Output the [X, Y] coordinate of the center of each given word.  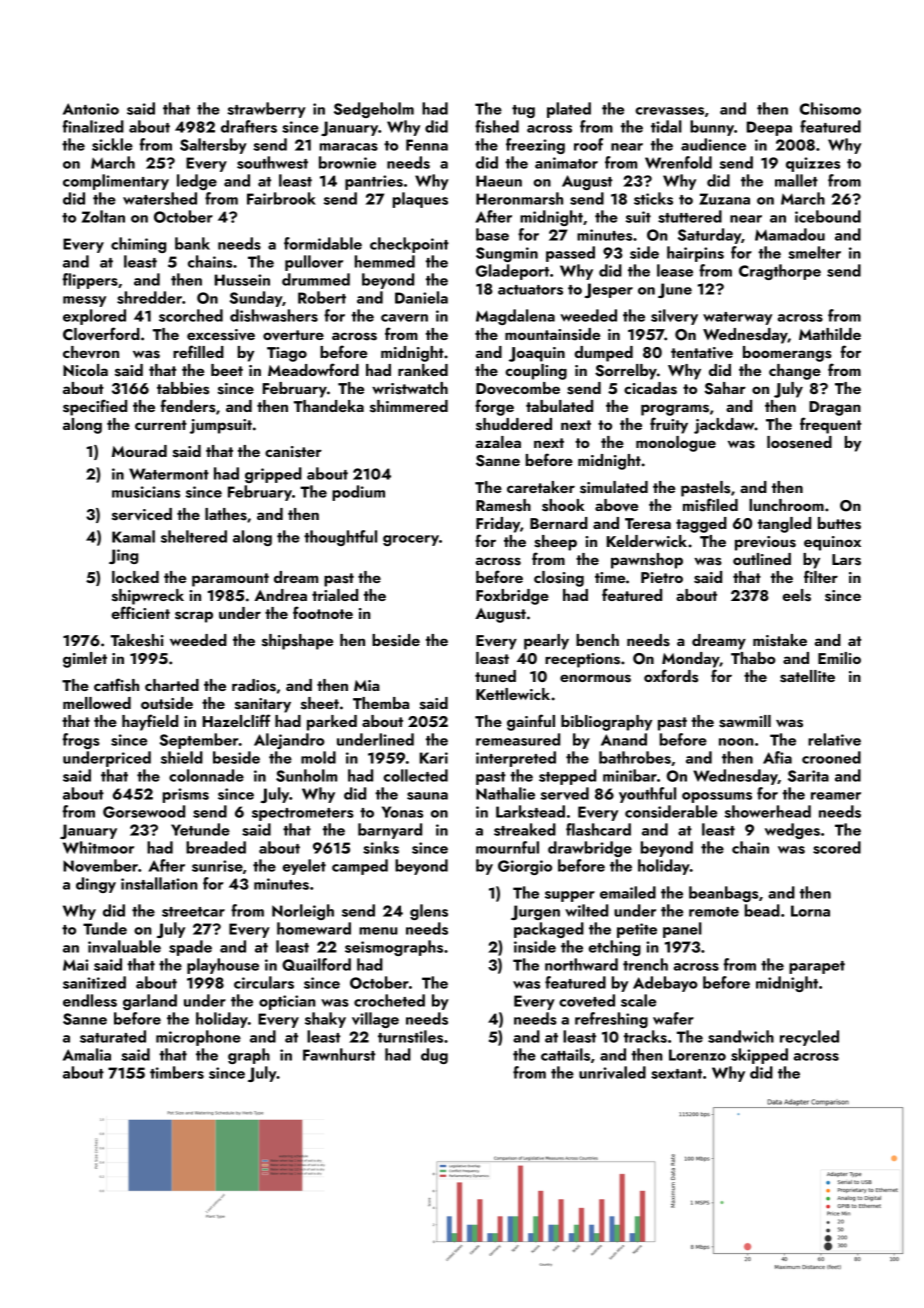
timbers [177, 1072]
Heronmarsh [519, 198]
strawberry [266, 110]
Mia [367, 685]
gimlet [85, 660]
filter [821, 576]
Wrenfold [678, 162]
